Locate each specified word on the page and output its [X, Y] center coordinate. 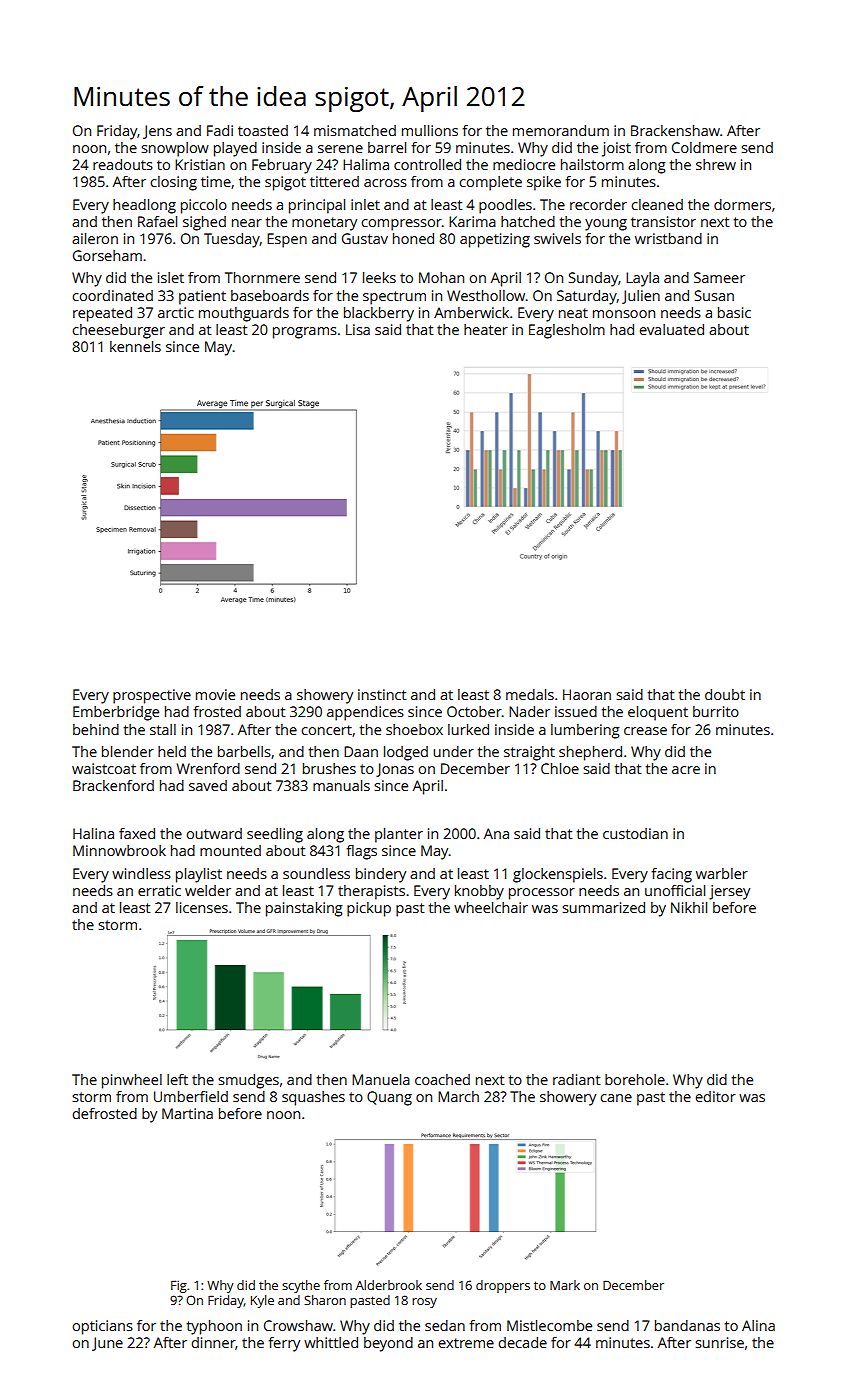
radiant [577, 1079]
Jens [157, 132]
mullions [430, 130]
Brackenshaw [675, 130]
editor [715, 1096]
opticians [102, 1327]
